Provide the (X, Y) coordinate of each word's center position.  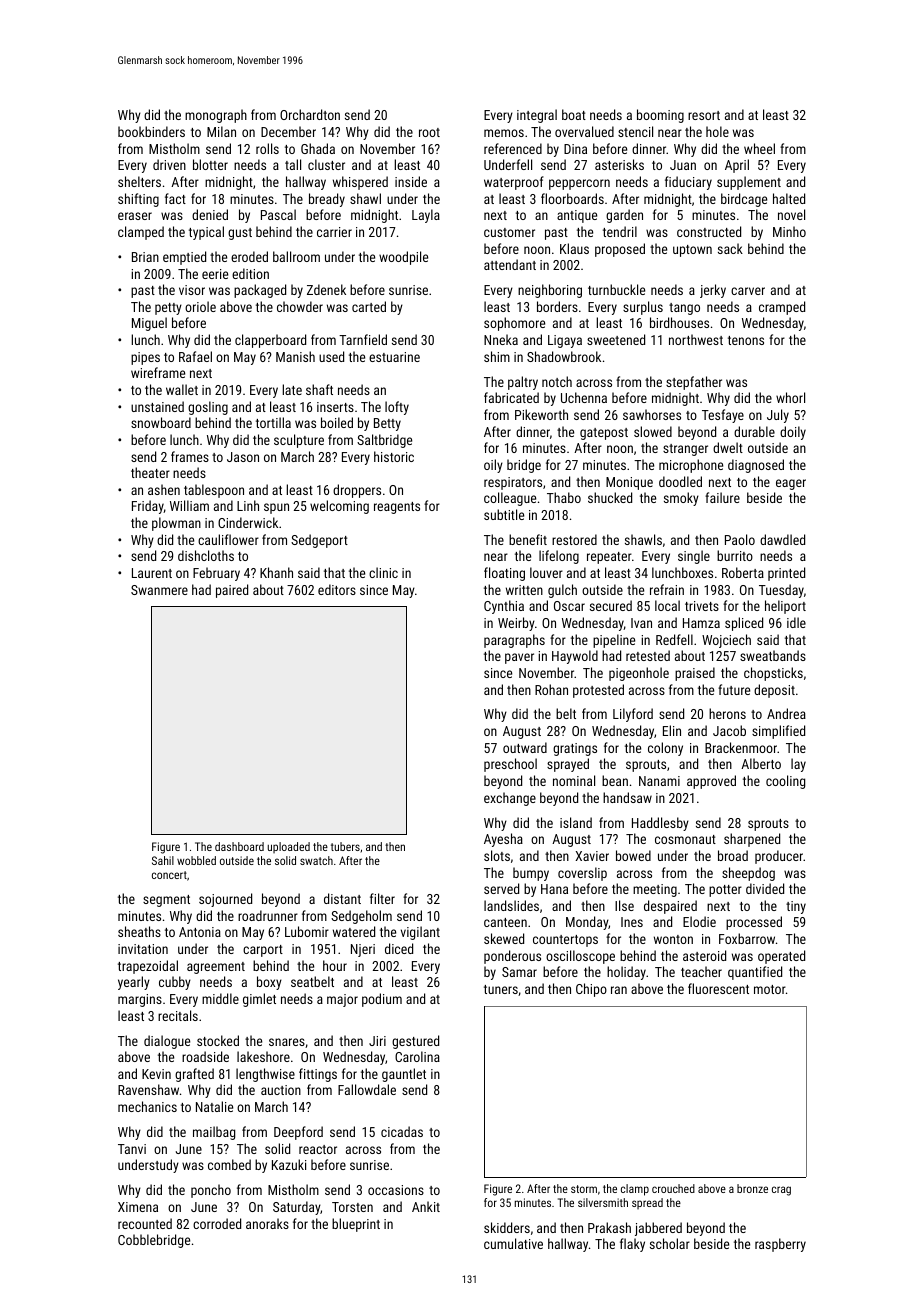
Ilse (624, 905)
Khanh (276, 572)
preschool (510, 765)
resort (704, 115)
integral (537, 116)
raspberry (780, 1245)
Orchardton (310, 114)
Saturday (296, 1208)
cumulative (513, 1243)
